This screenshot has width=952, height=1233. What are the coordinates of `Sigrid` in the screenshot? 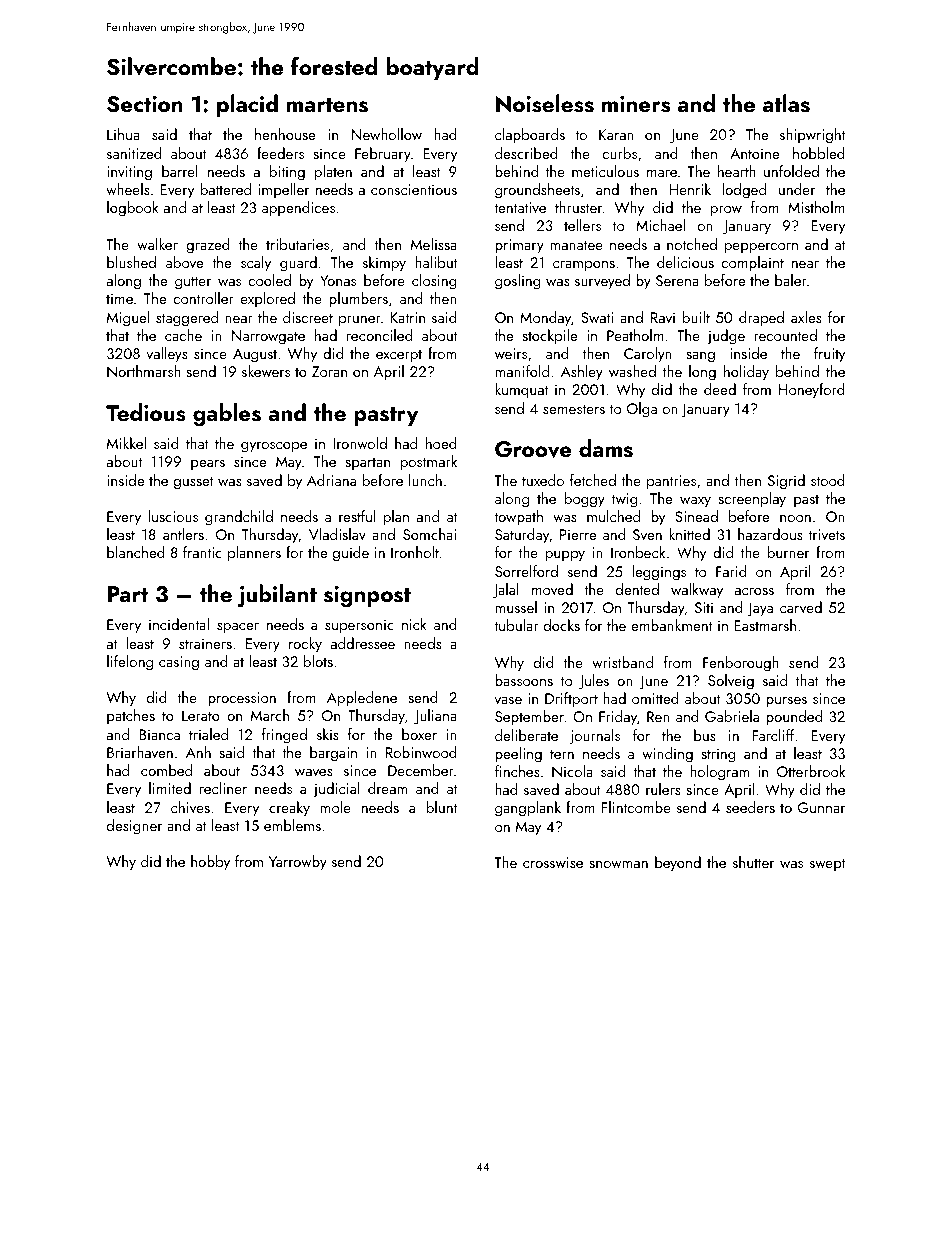 It's located at (786, 482).
